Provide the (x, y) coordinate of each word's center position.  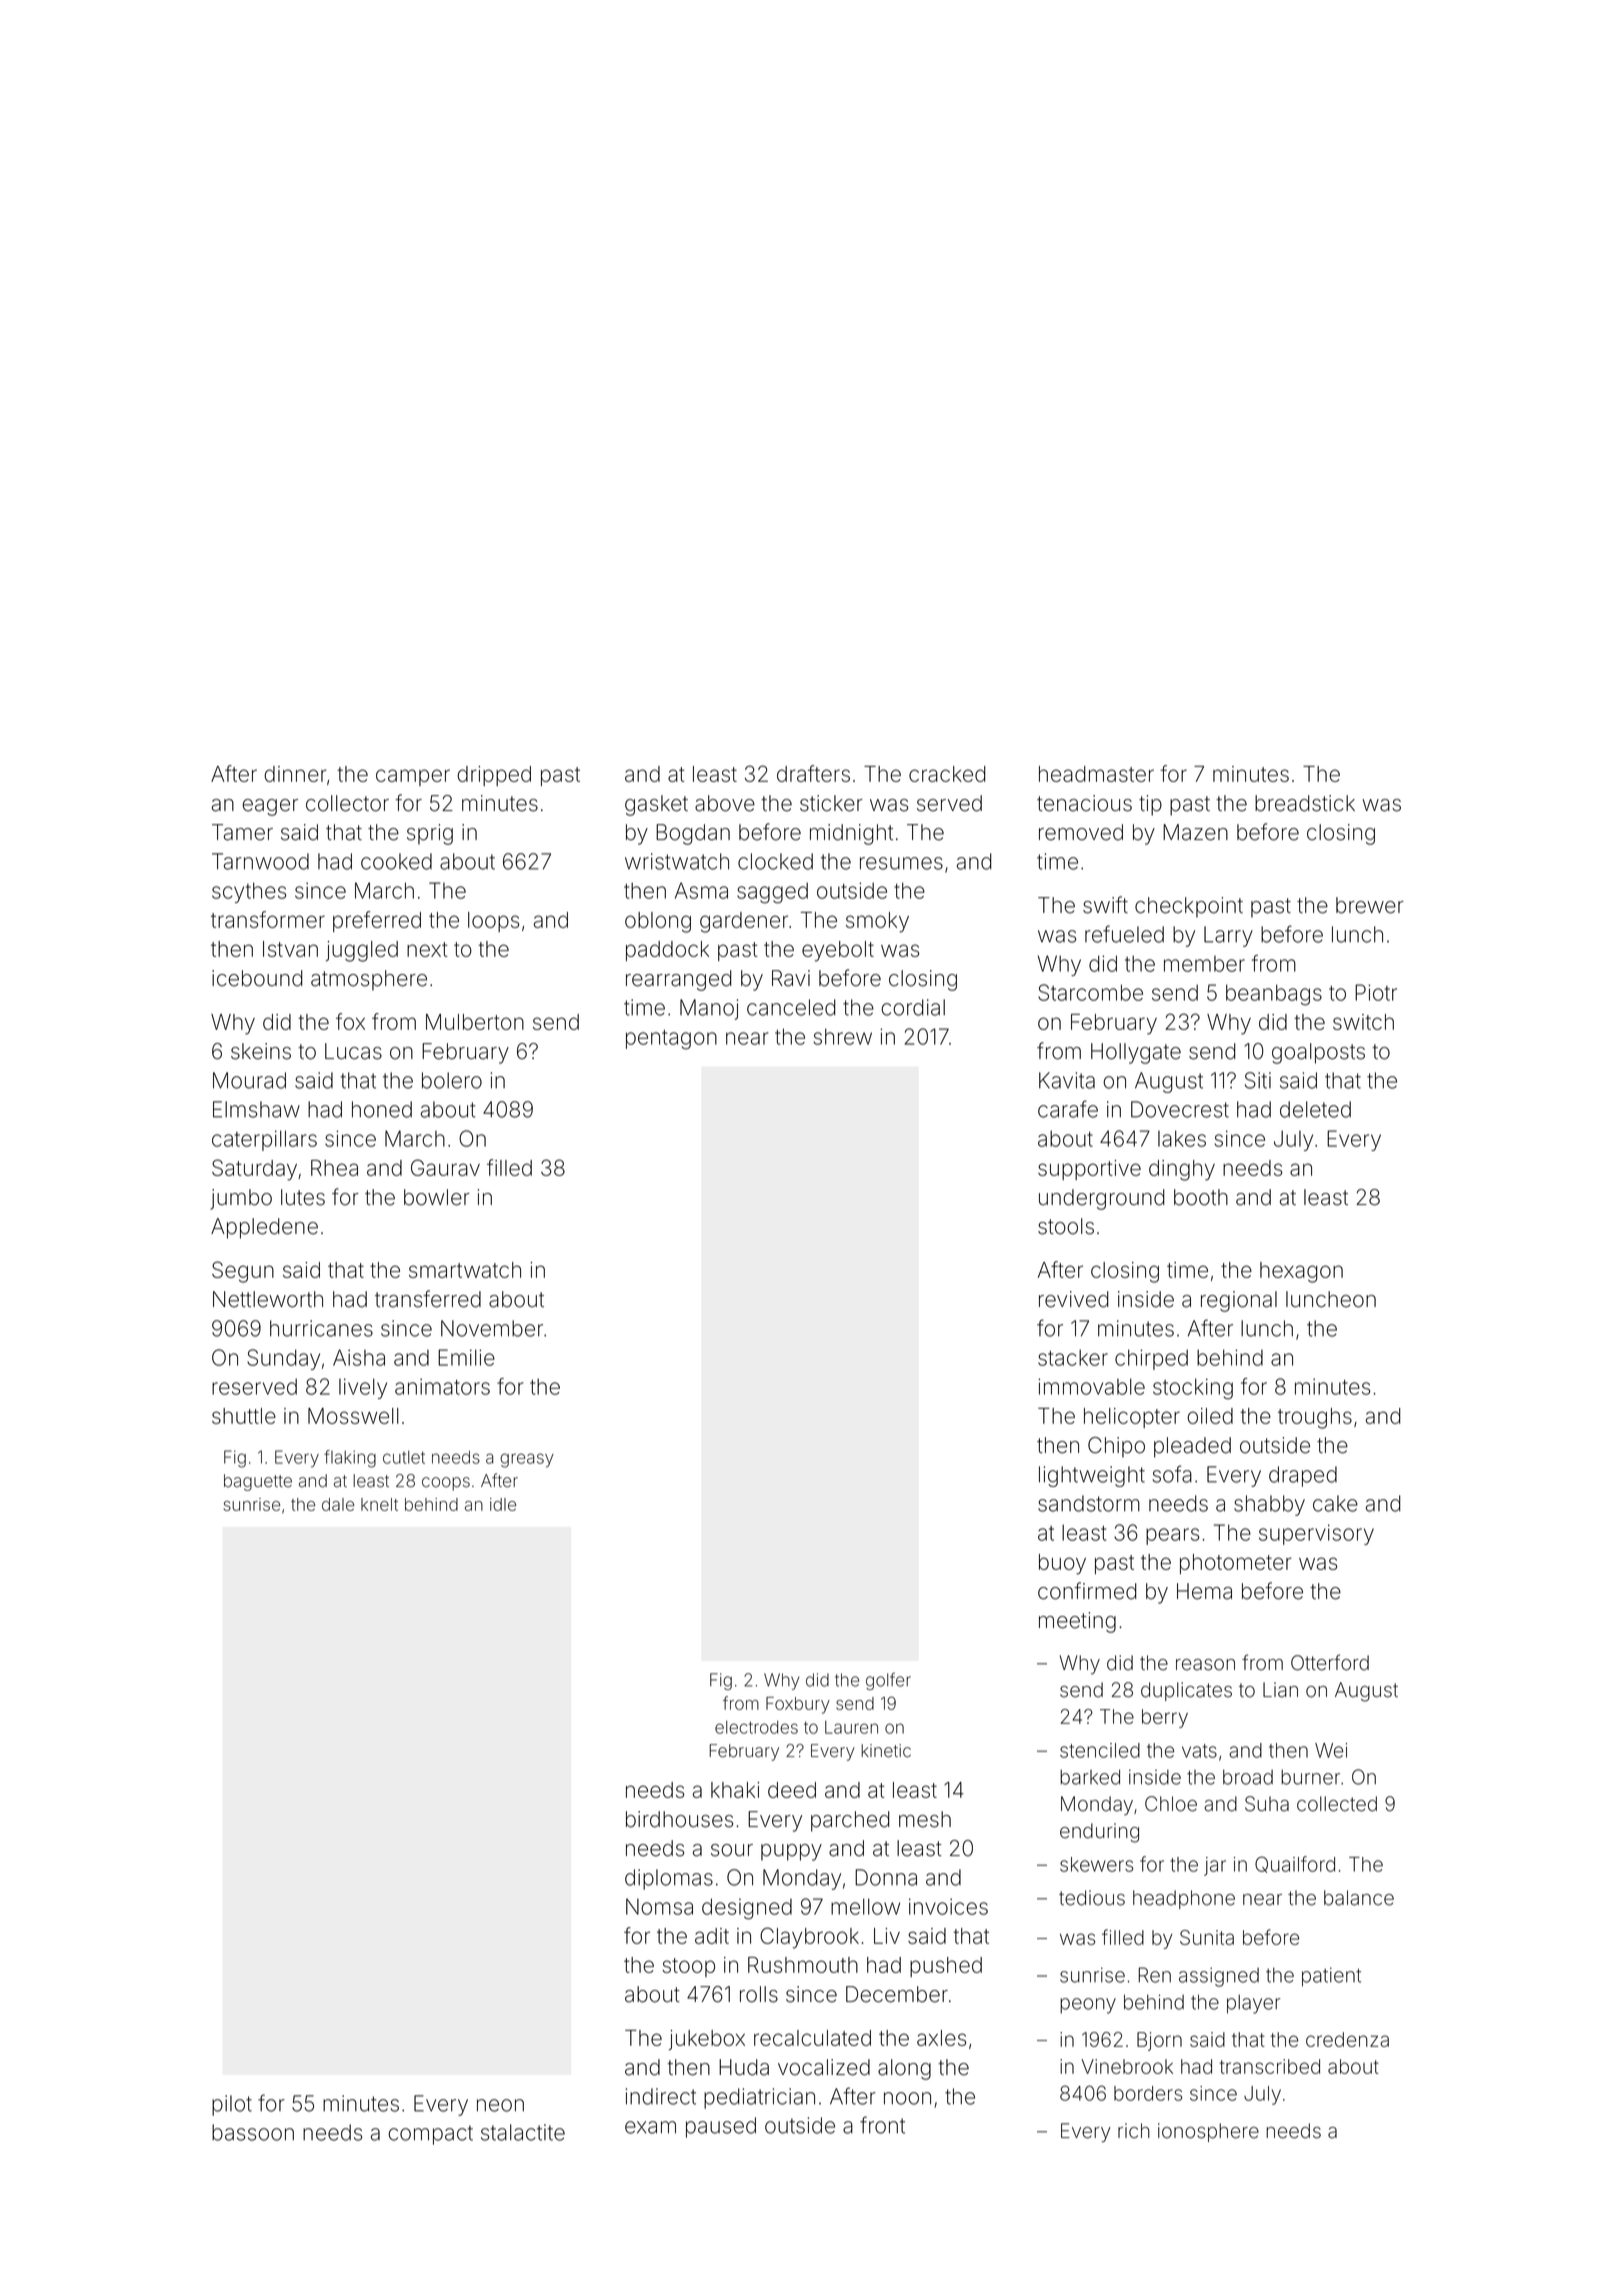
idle (503, 1504)
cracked (947, 774)
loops (493, 922)
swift (1105, 905)
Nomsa (659, 1906)
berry (1165, 1718)
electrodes (756, 1727)
